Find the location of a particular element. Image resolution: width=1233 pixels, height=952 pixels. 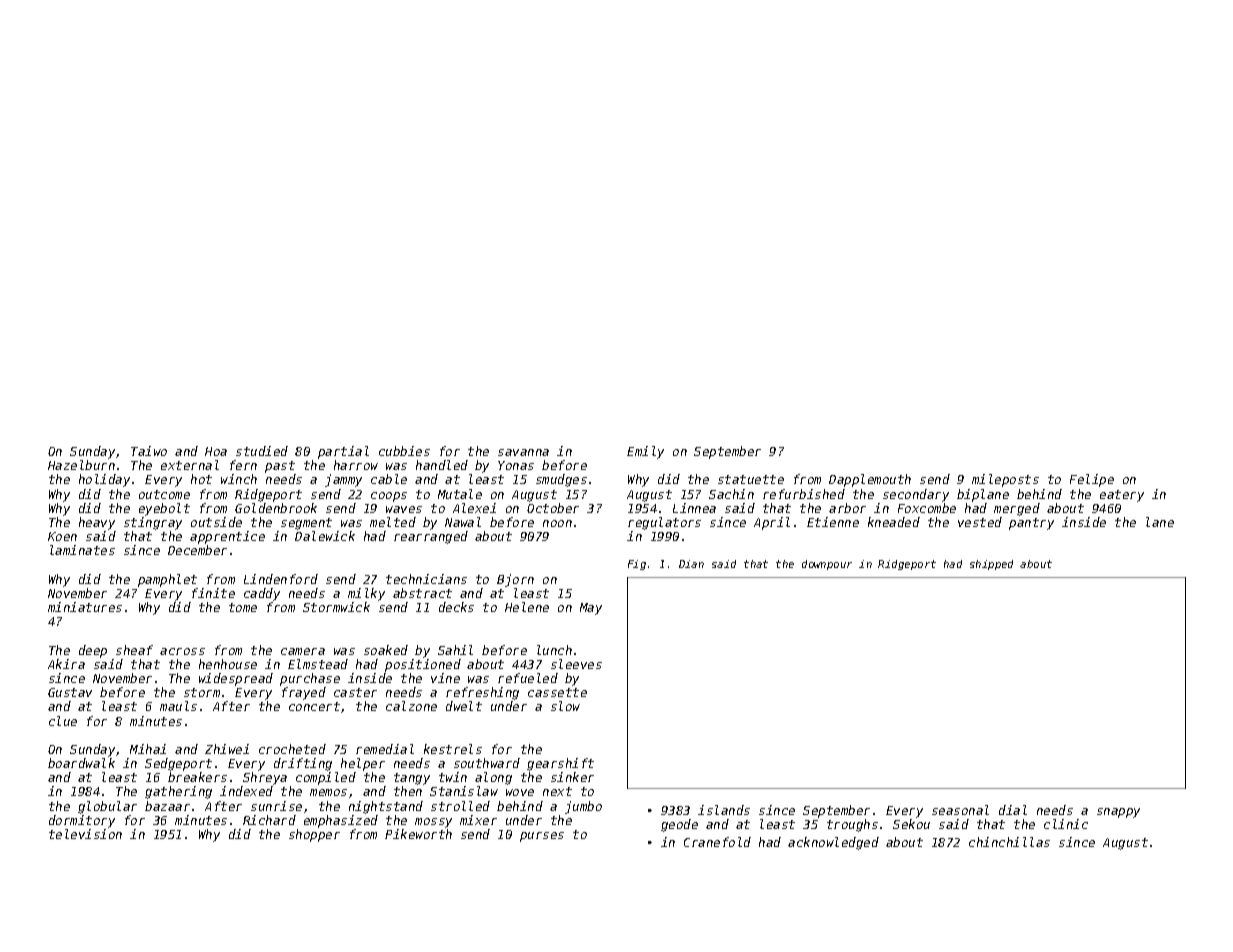

jumbo is located at coordinates (583, 807).
